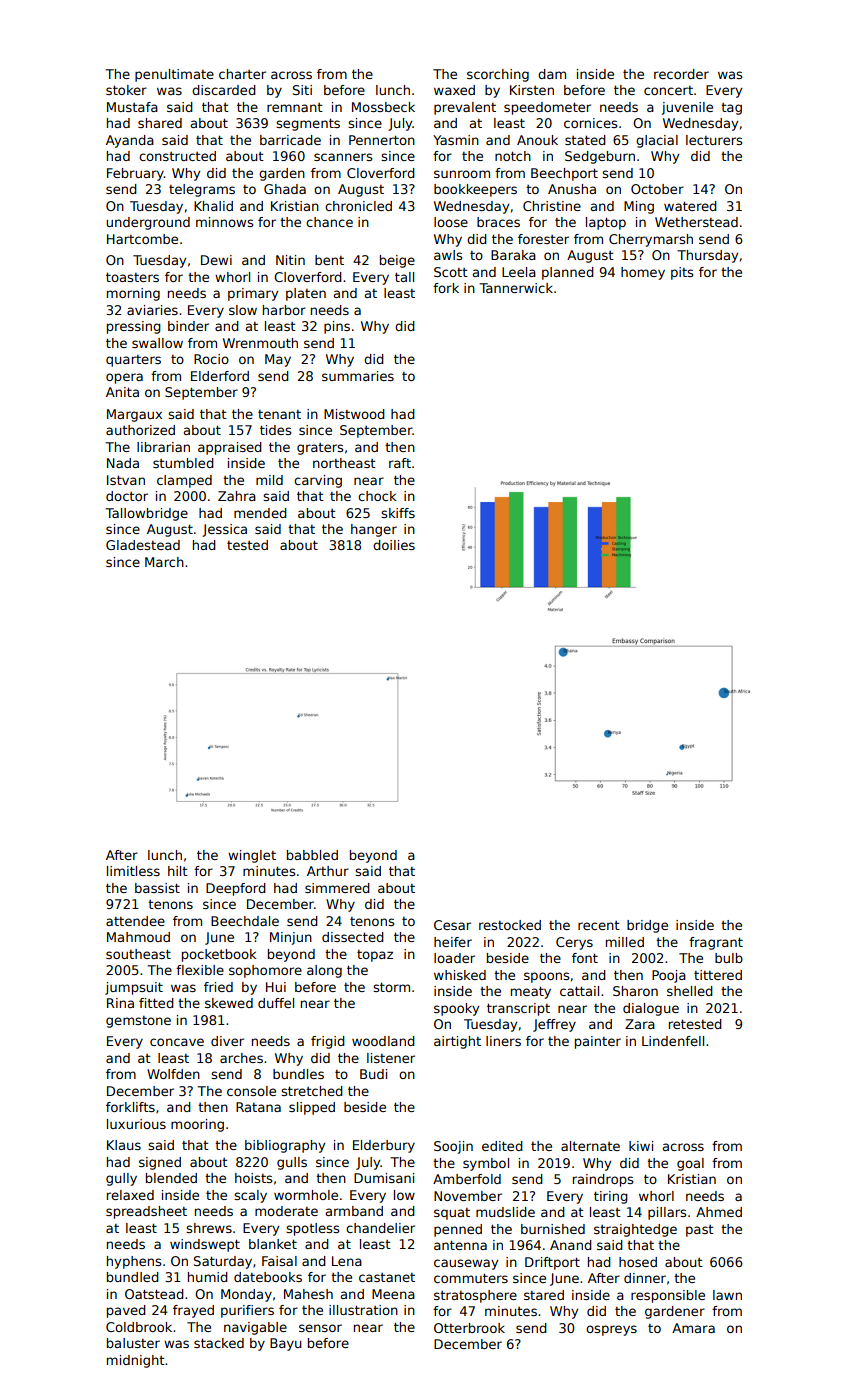  I want to click on doilies, so click(394, 545).
